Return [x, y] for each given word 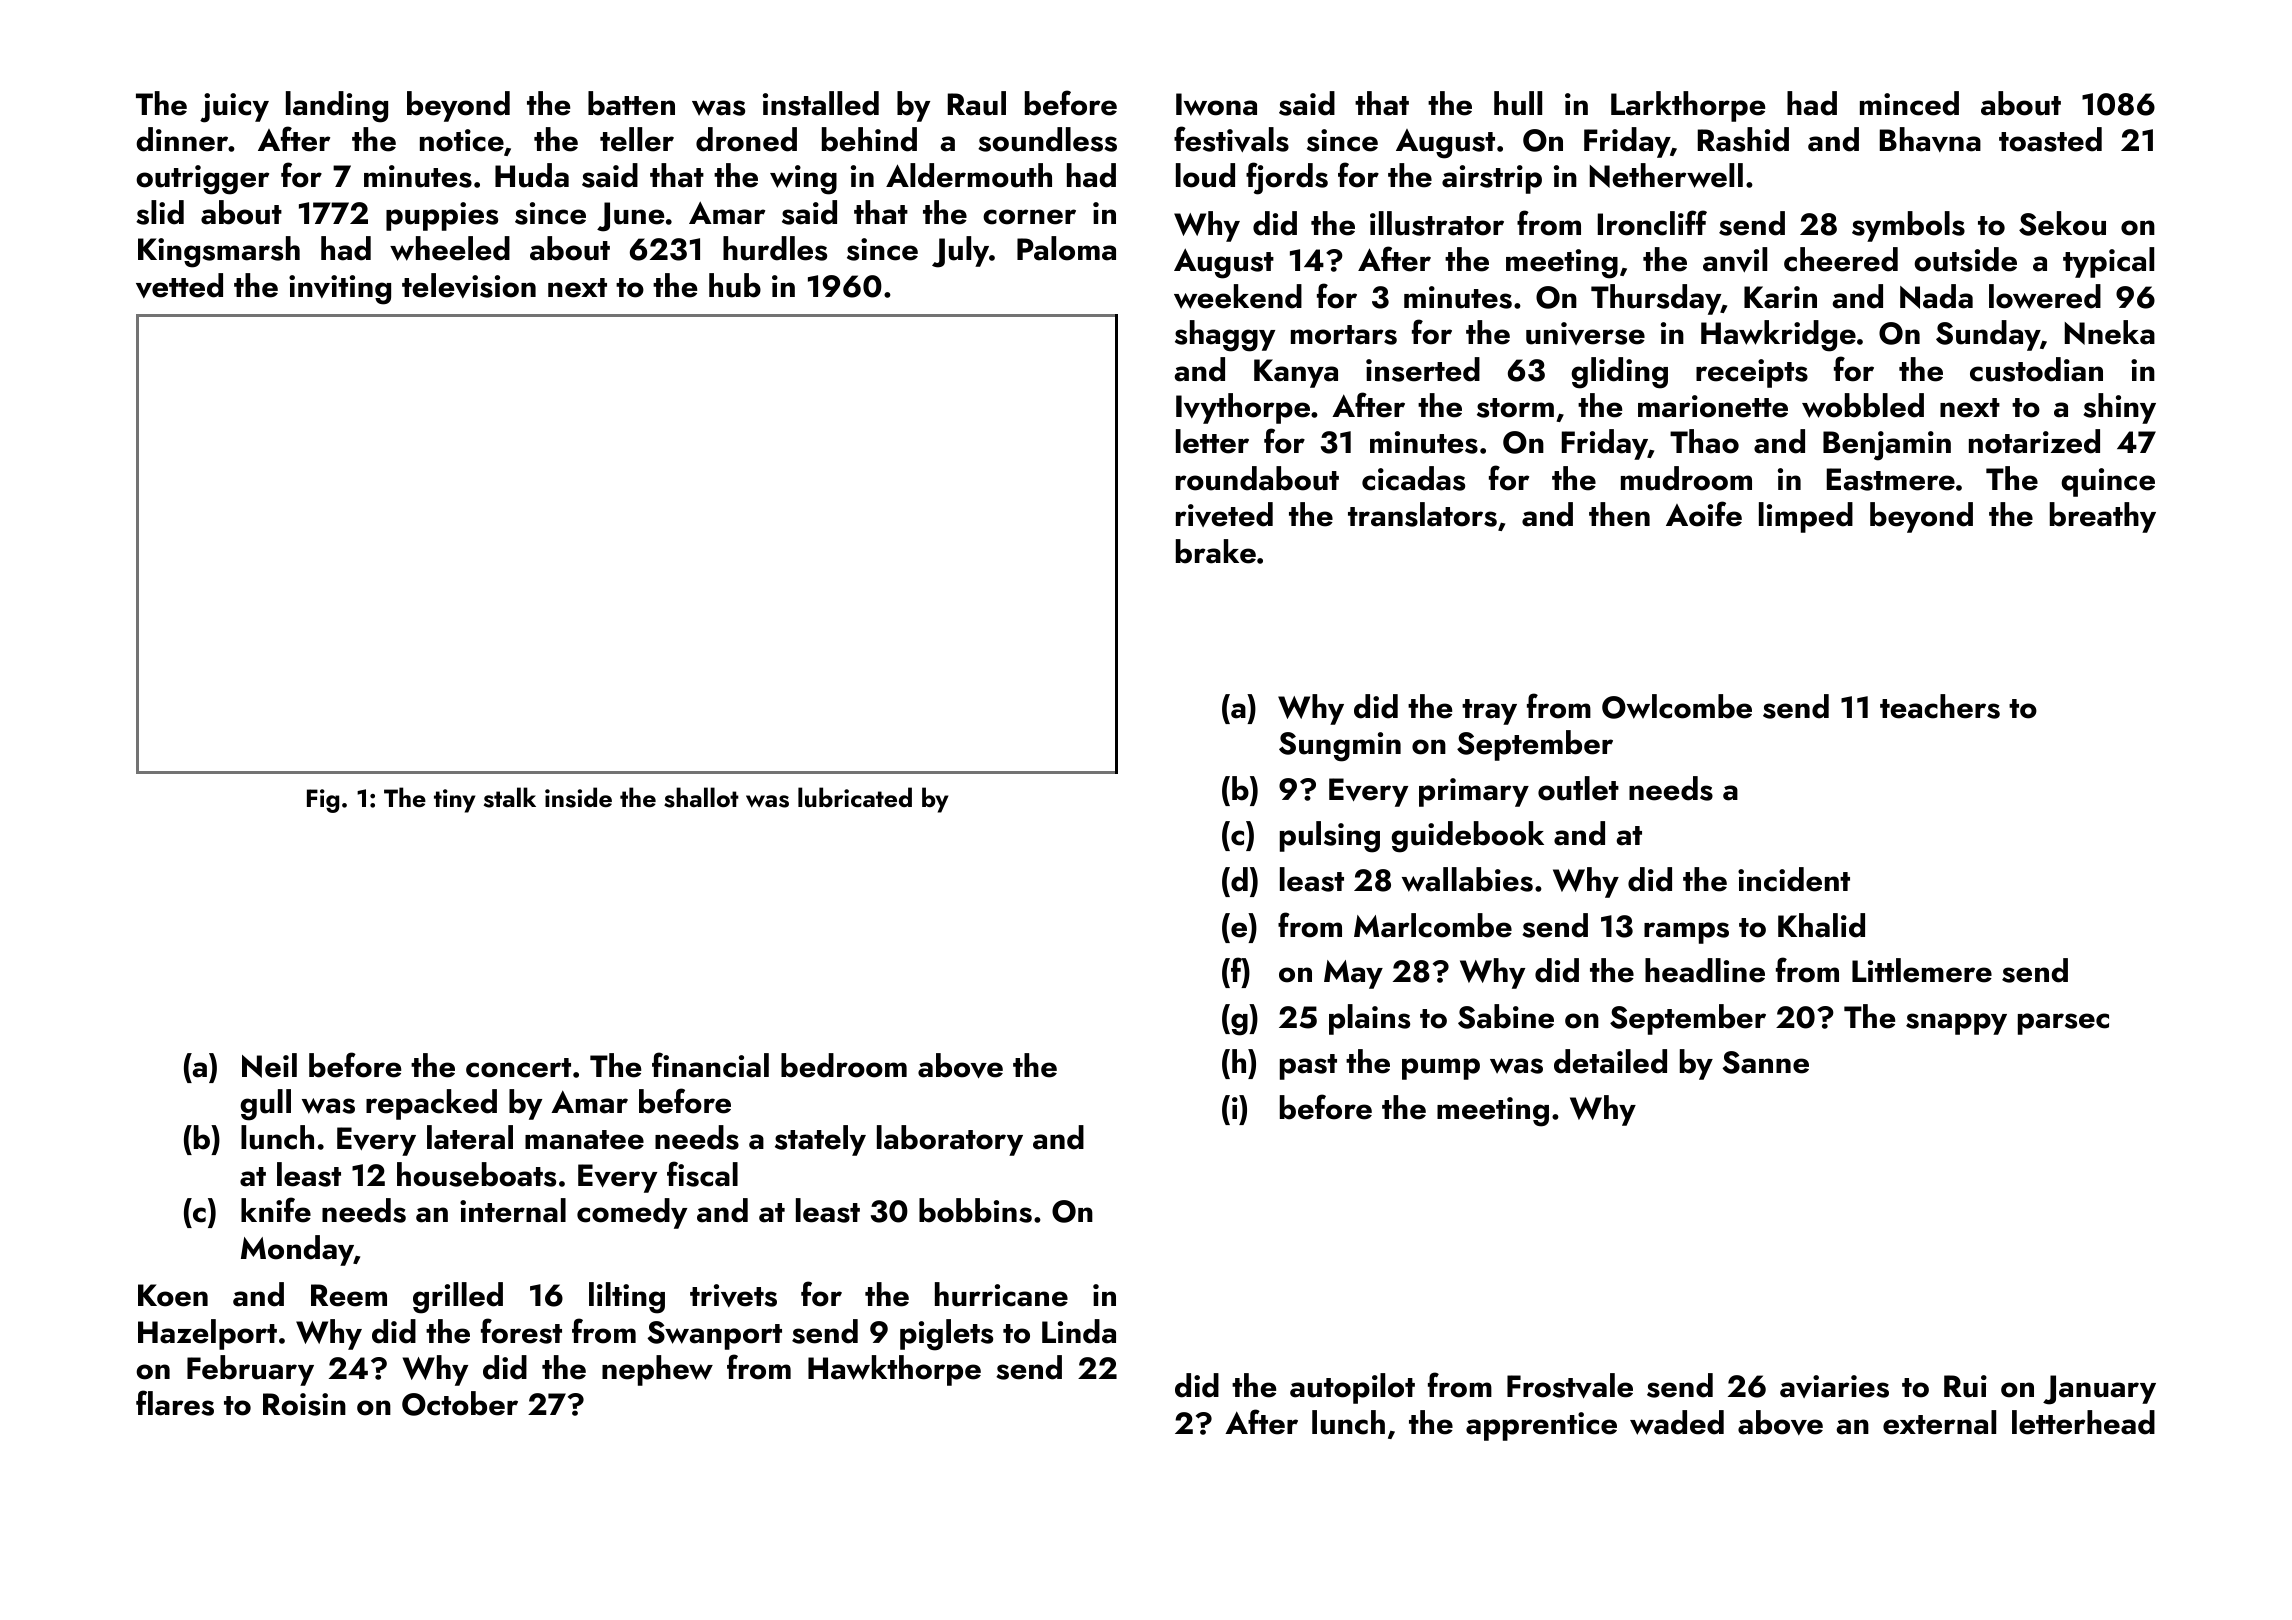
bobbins [975, 1210]
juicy [234, 108]
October [460, 1403]
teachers [1940, 706]
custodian [2036, 369]
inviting [340, 290]
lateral [470, 1137]
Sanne [1765, 1062]
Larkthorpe [1688, 106]
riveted [1224, 514]
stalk [510, 797]
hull [1518, 103]
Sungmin [1340, 747]
